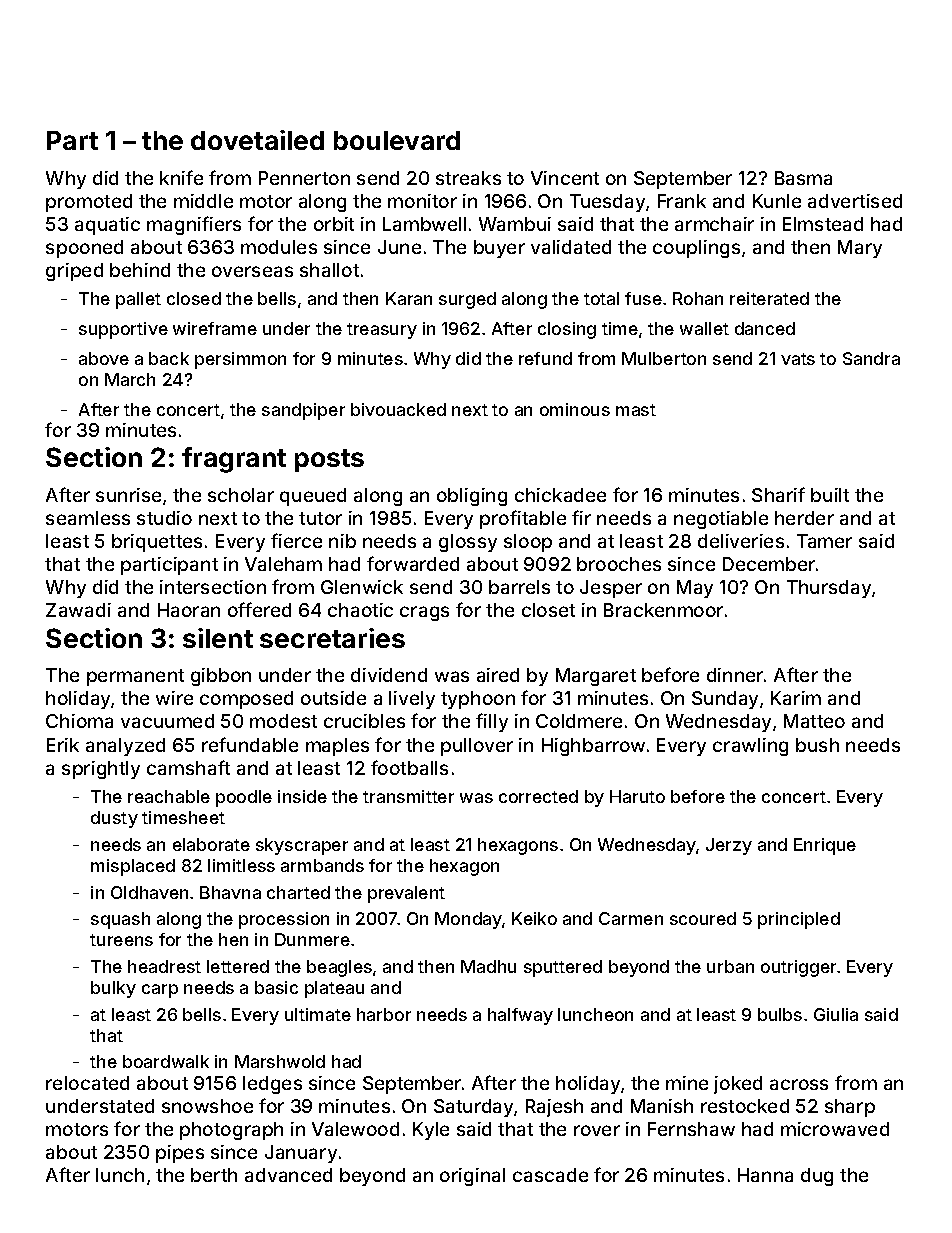 This screenshot has width=952, height=1233. What do you see at coordinates (803, 178) in the screenshot?
I see `Basma` at bounding box center [803, 178].
